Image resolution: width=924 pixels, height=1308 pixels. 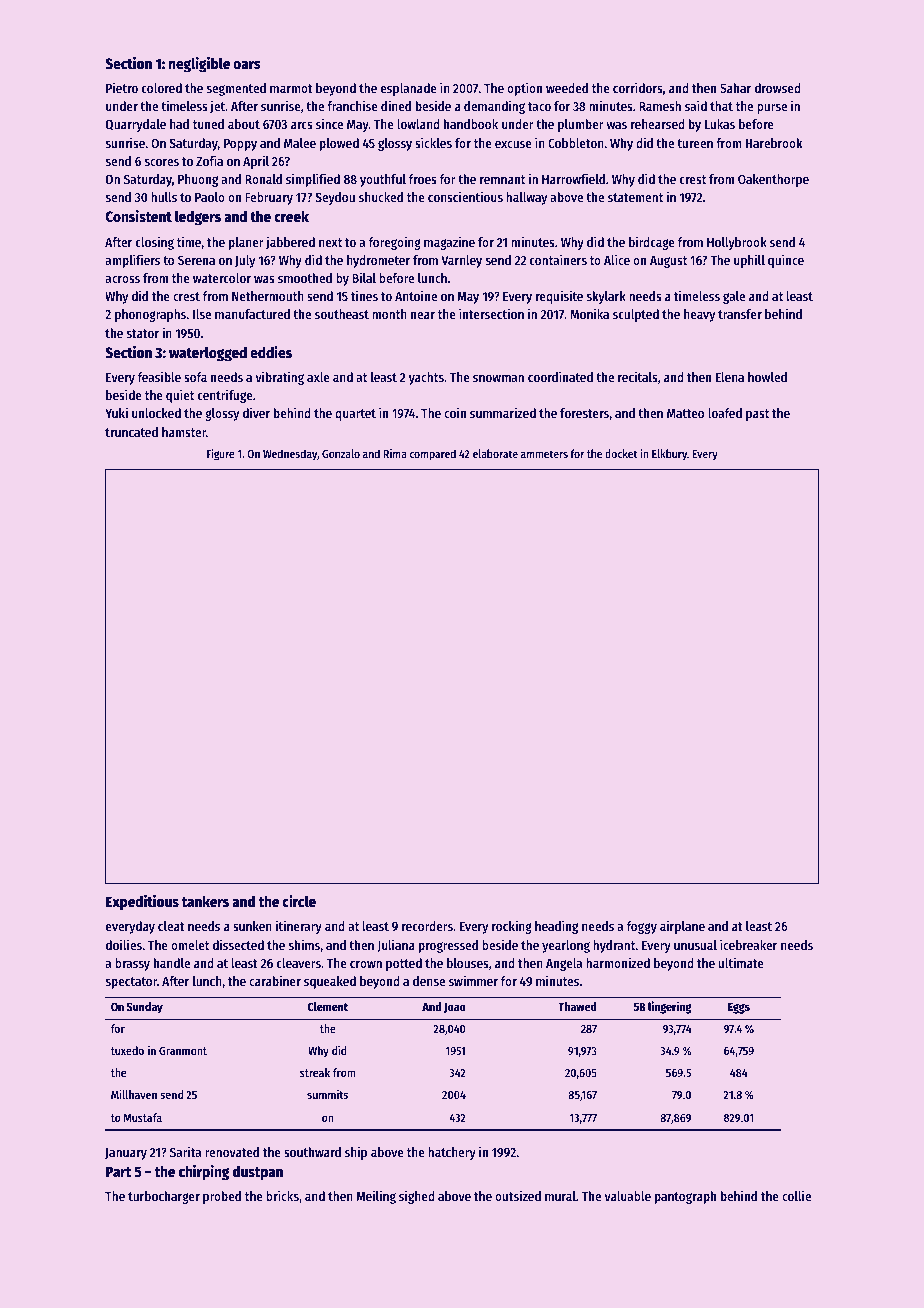 What do you see at coordinates (512, 927) in the document?
I see `rocking` at bounding box center [512, 927].
